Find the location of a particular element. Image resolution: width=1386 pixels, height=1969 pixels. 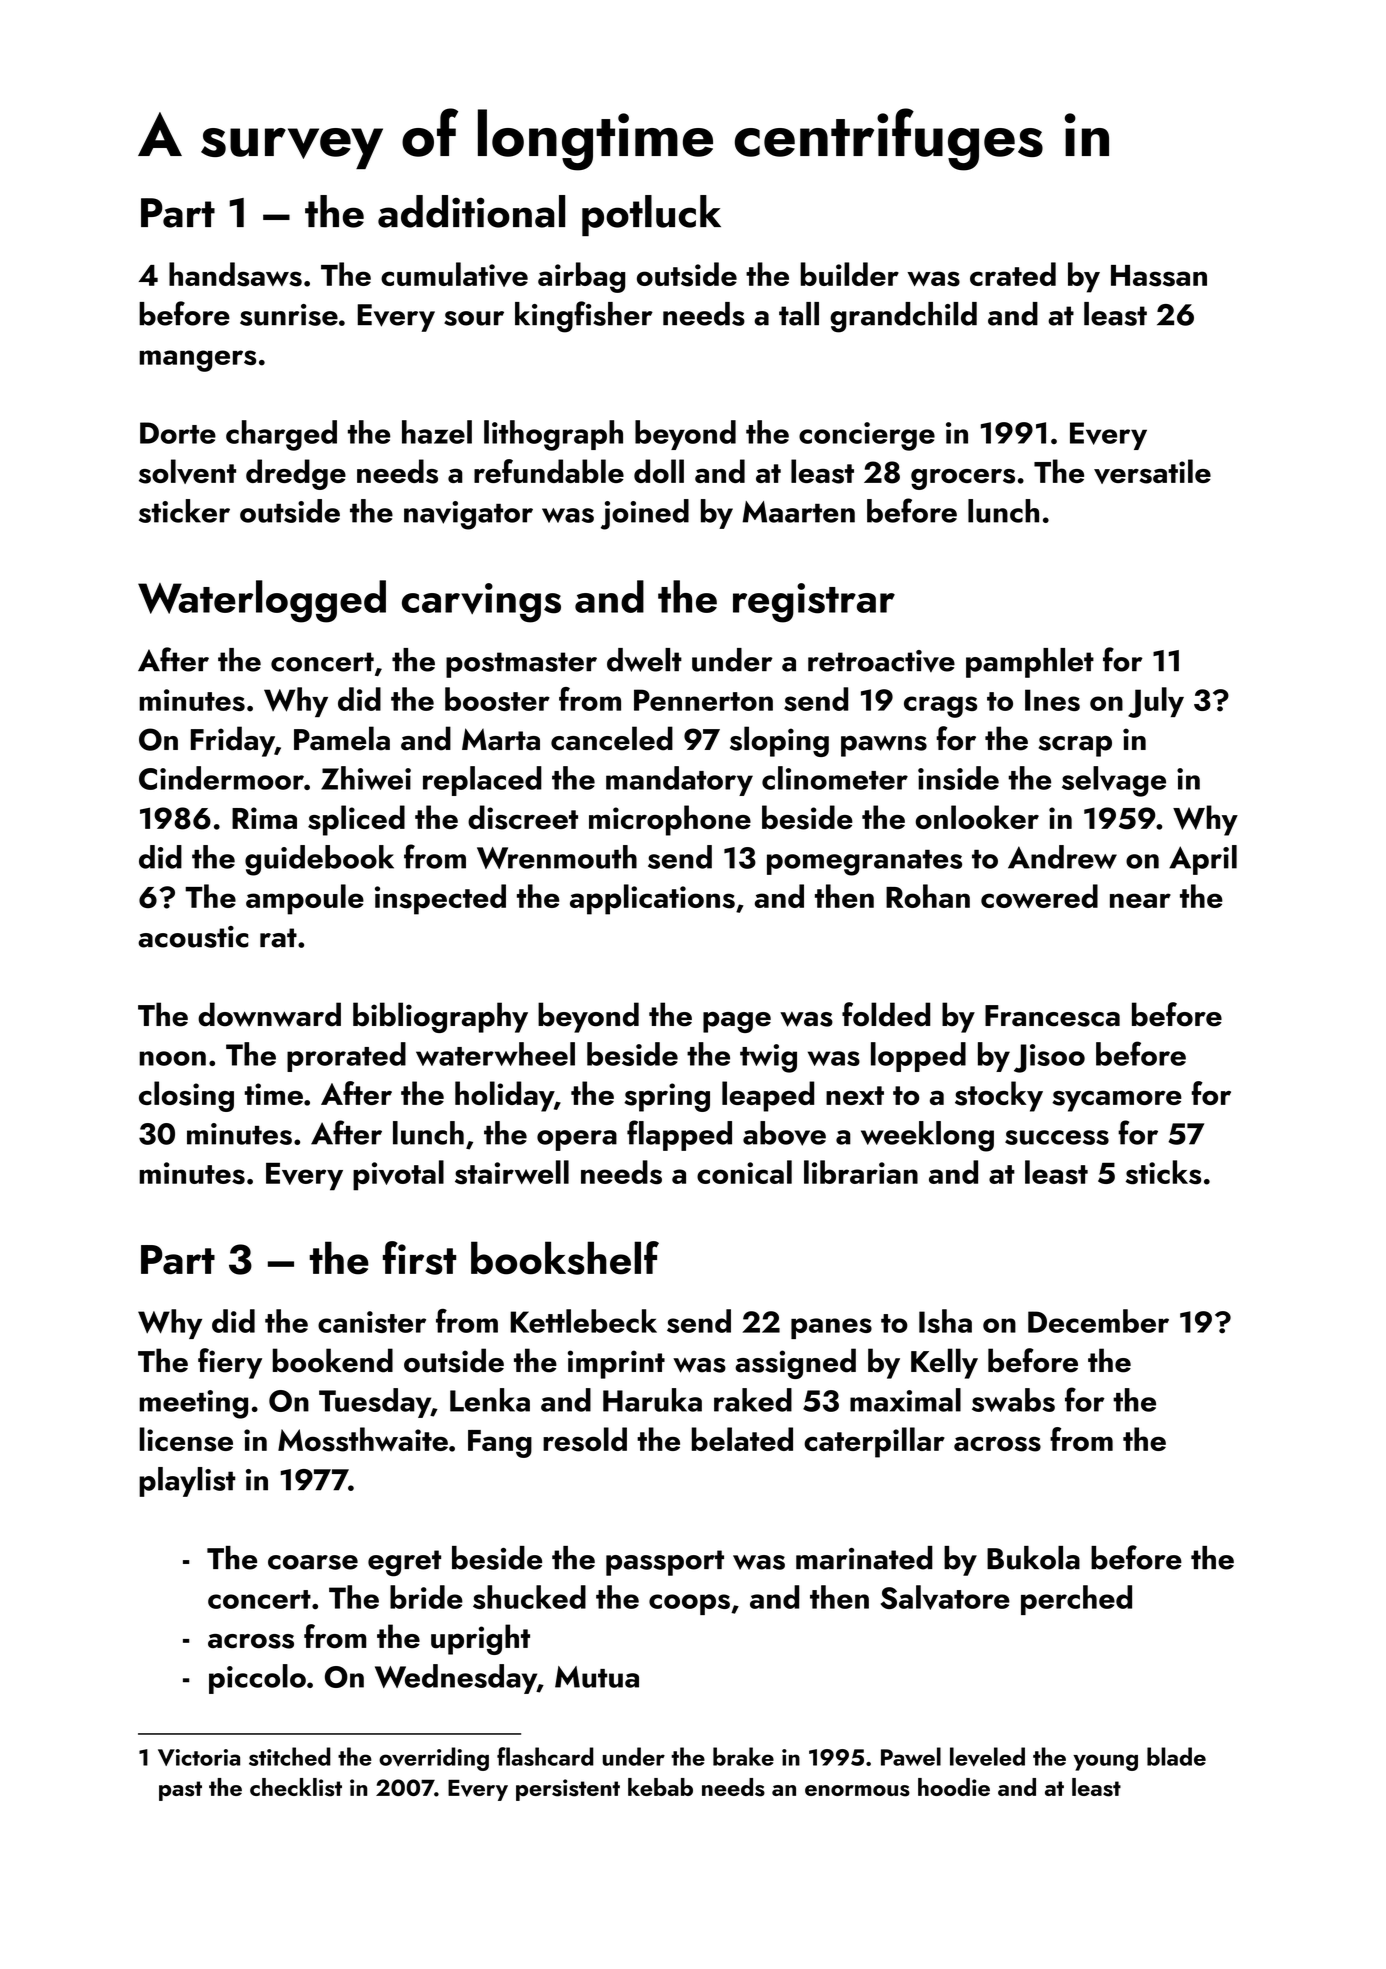

Pawel is located at coordinates (911, 1756).
